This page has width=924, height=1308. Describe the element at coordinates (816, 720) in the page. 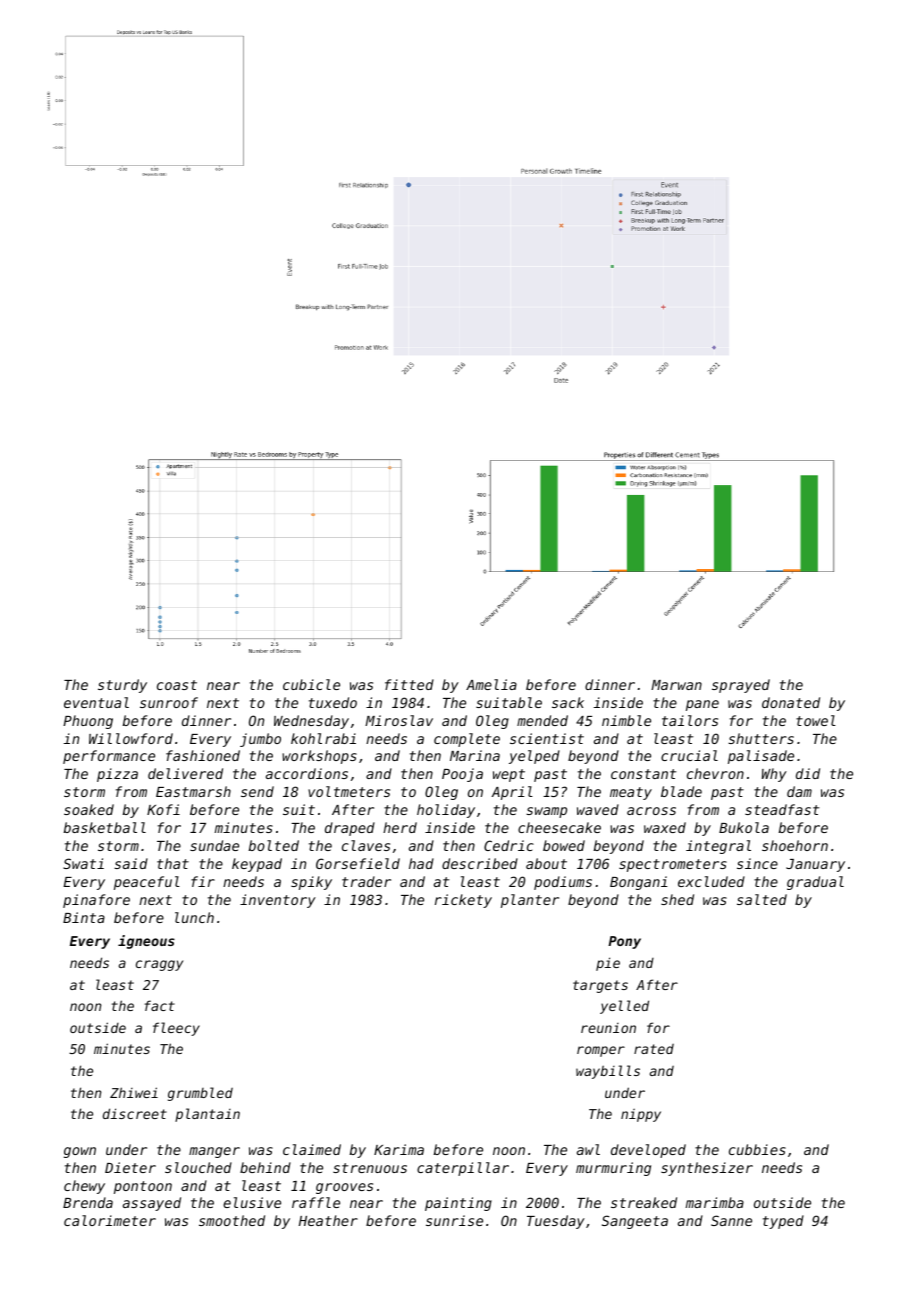

I see `towel` at that location.
